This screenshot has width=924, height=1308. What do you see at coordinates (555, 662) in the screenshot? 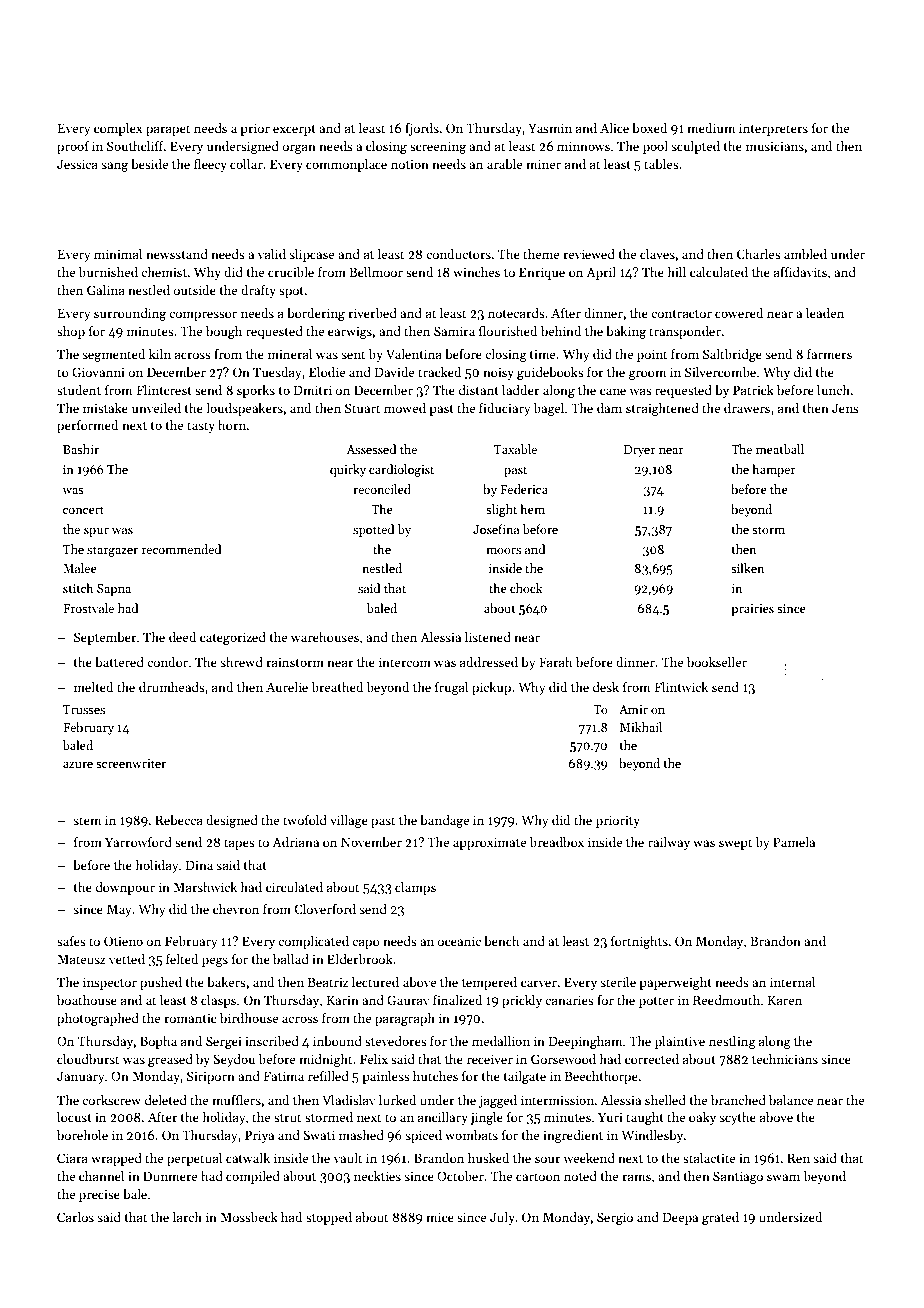
I see `Farah` at bounding box center [555, 662].
